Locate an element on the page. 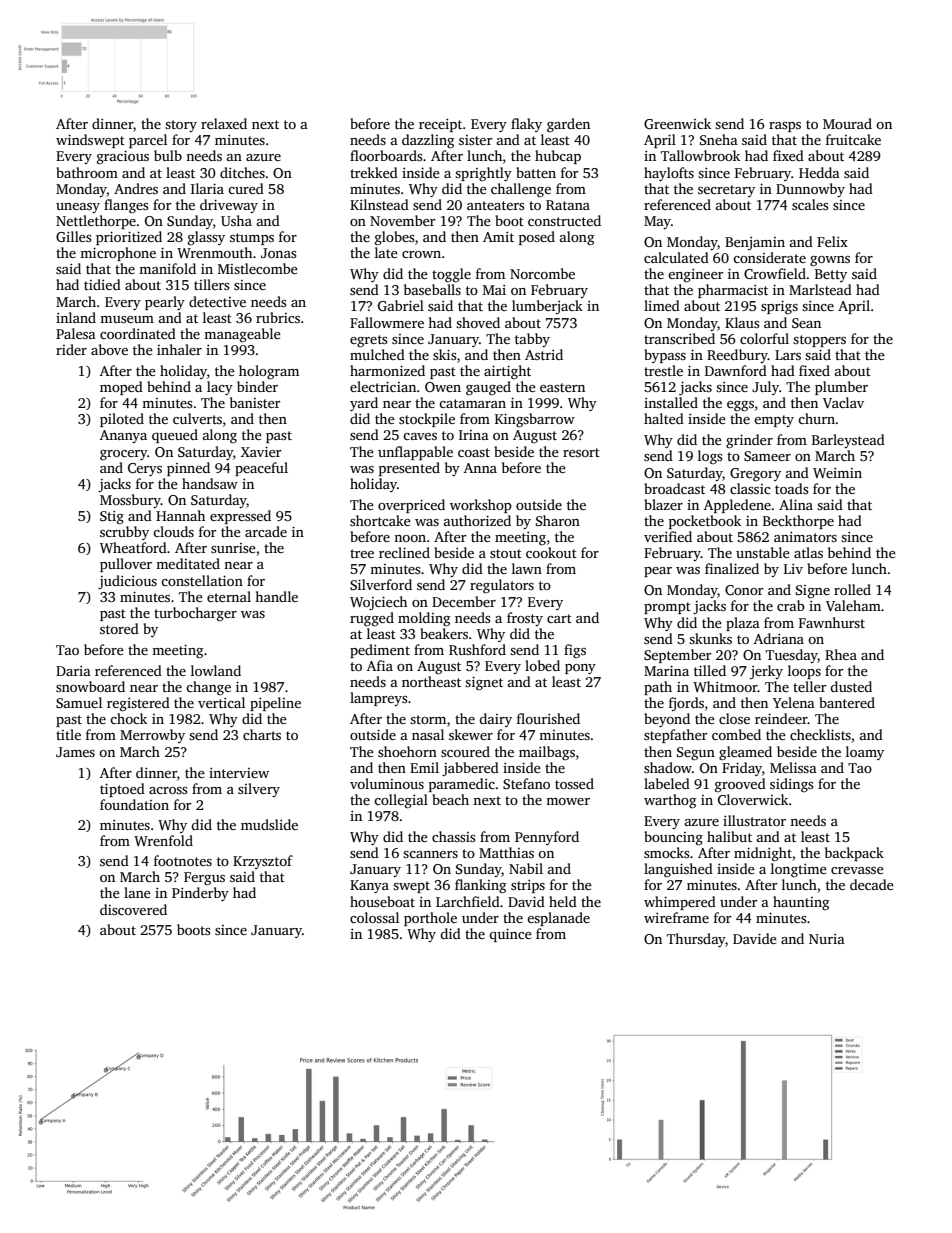  Ilaria is located at coordinates (207, 188).
